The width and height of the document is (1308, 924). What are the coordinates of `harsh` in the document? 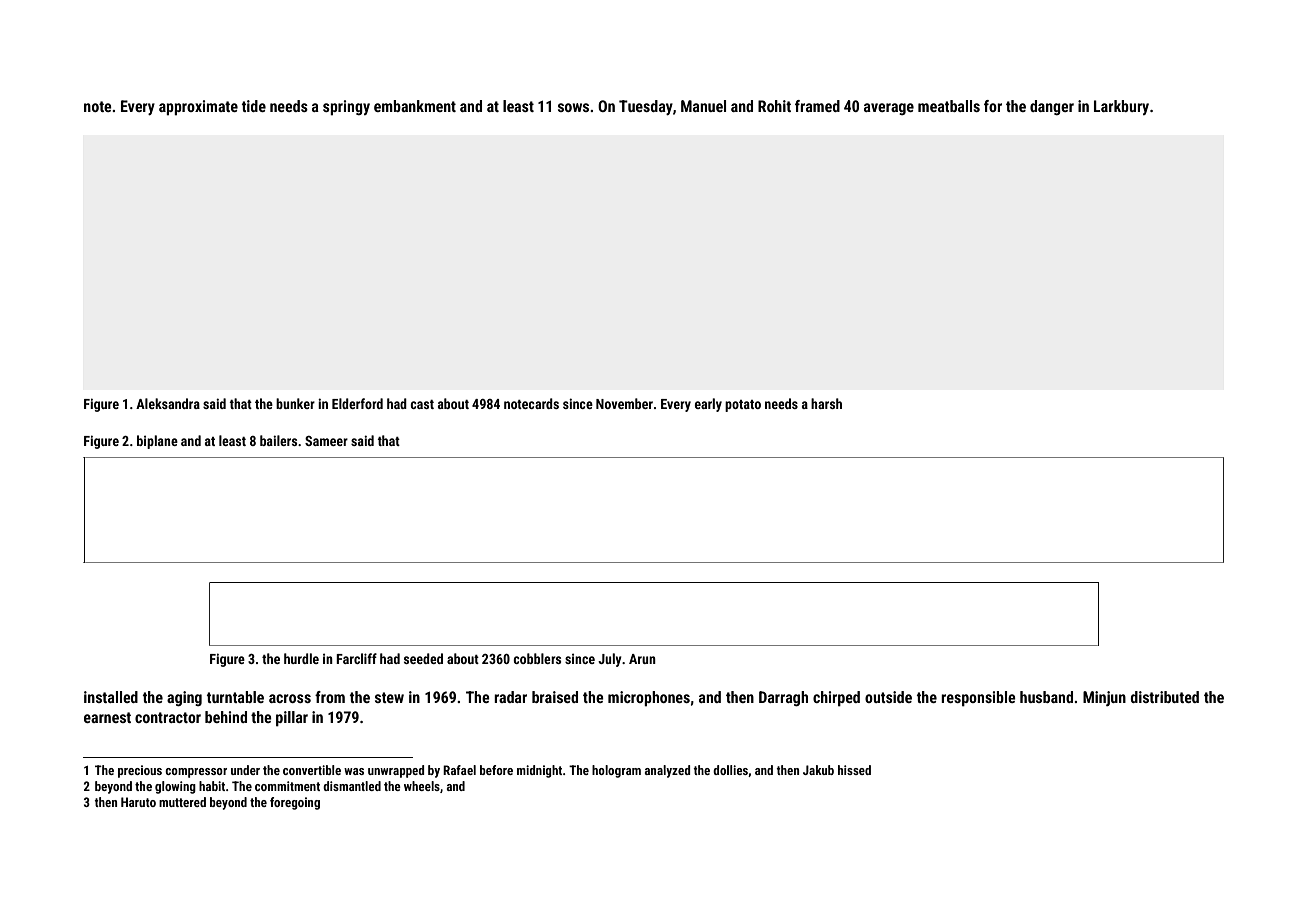 It's located at (826, 403).
